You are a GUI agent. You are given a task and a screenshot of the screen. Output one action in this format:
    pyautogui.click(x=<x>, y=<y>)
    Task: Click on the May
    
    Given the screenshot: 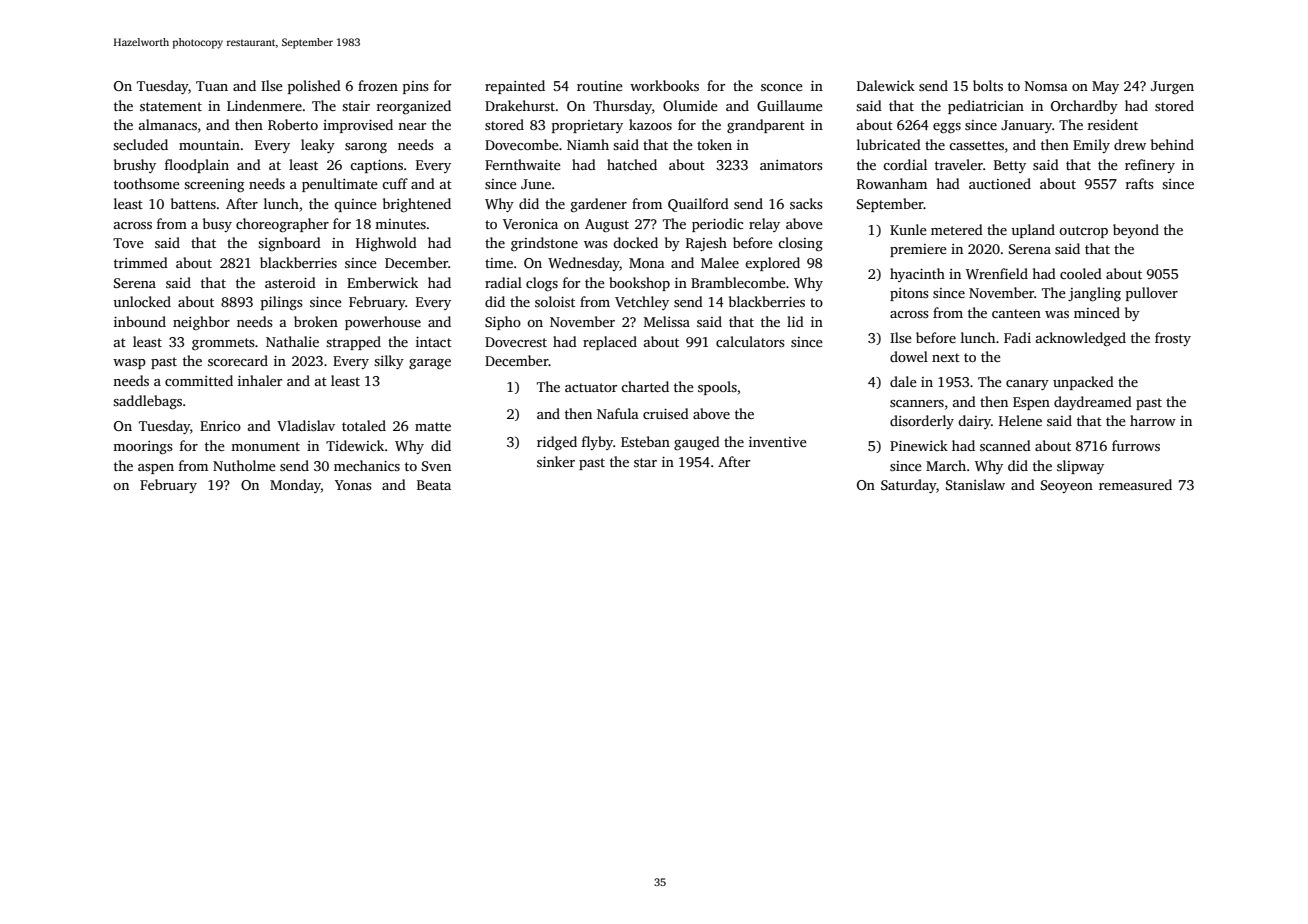 What is the action you would take?
    pyautogui.click(x=1105, y=87)
